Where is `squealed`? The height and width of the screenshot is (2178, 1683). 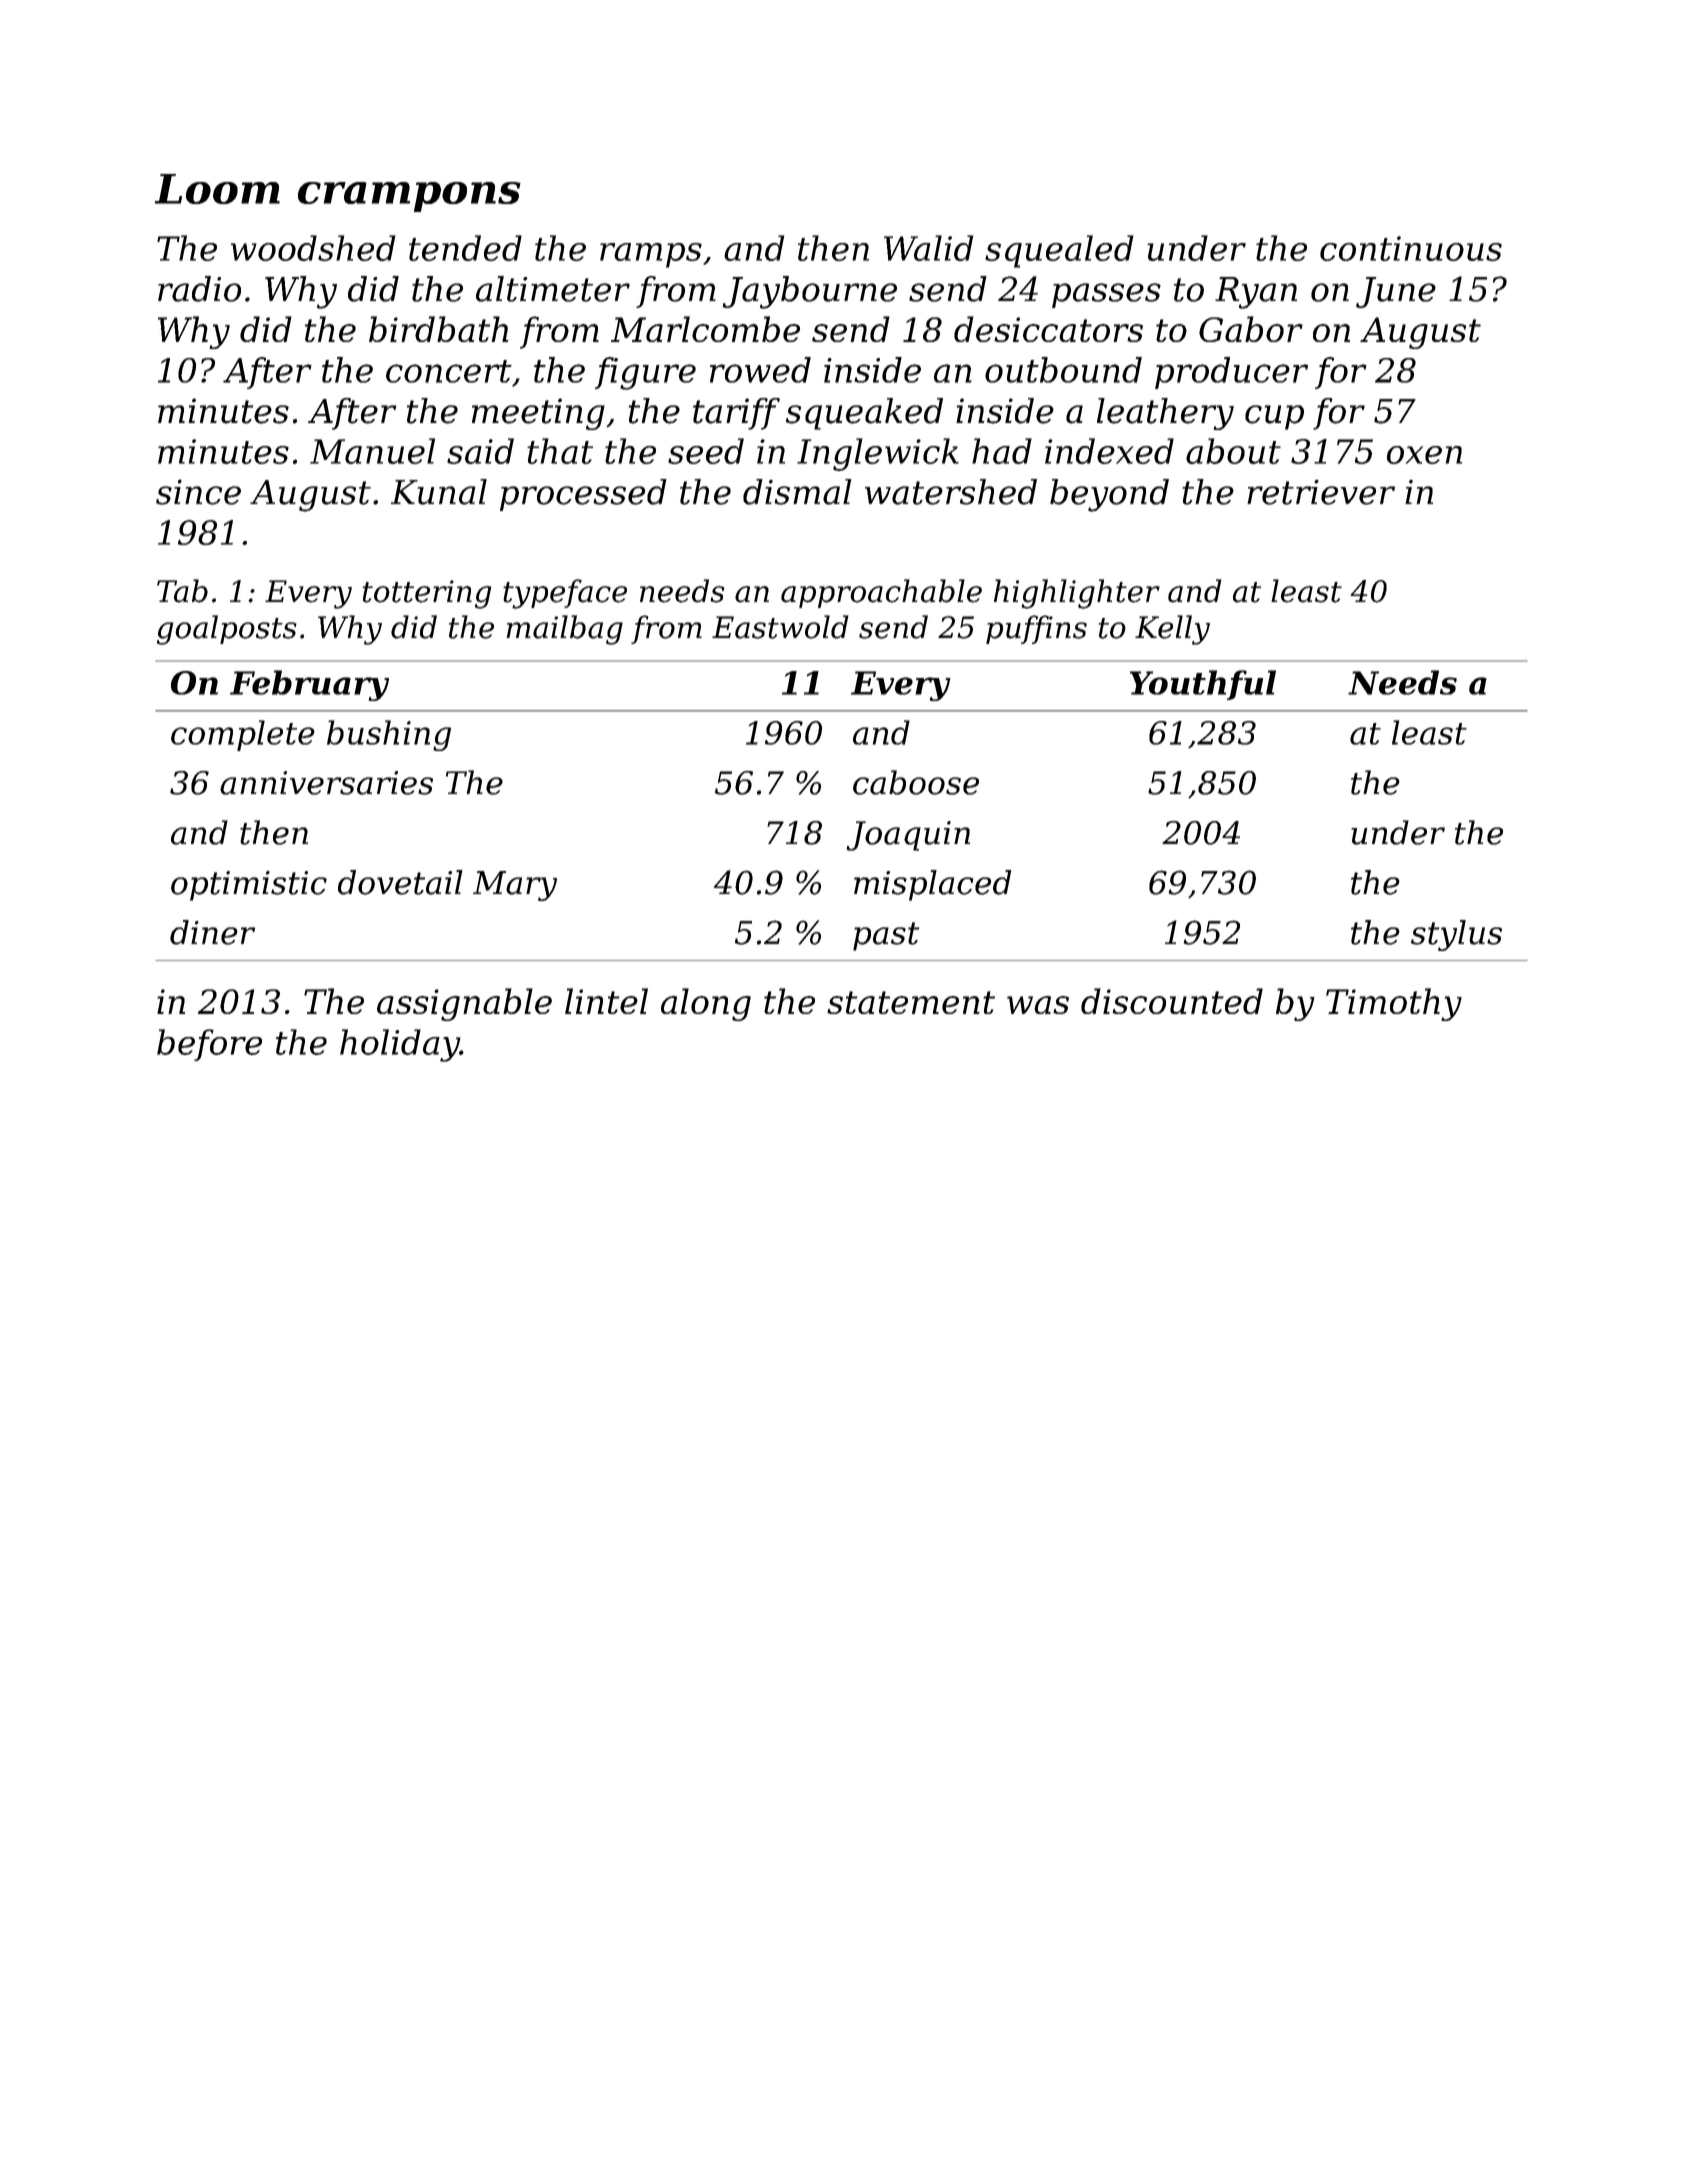 squealed is located at coordinates (1059, 251).
